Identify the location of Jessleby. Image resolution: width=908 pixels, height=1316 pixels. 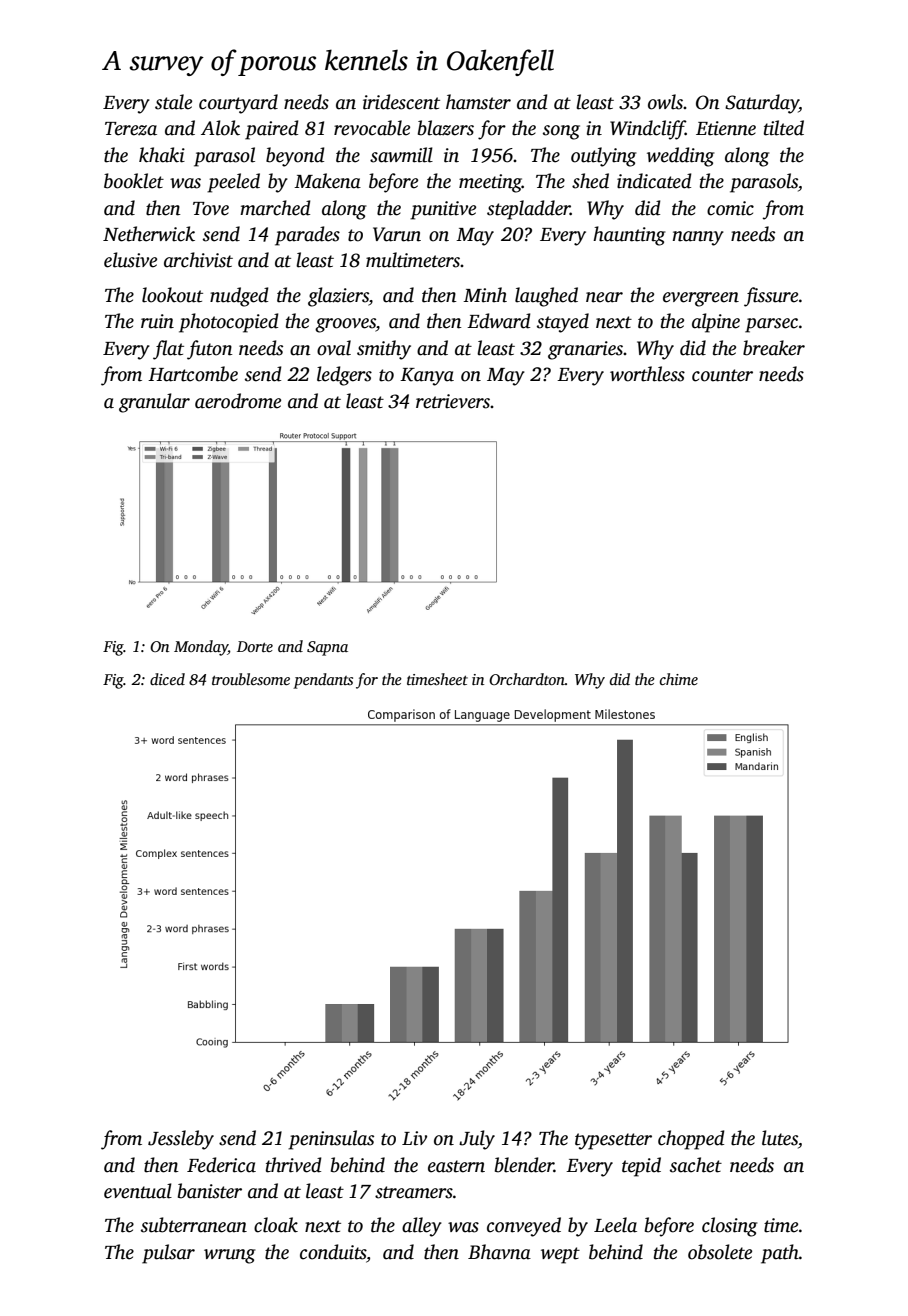
(181, 1140).
